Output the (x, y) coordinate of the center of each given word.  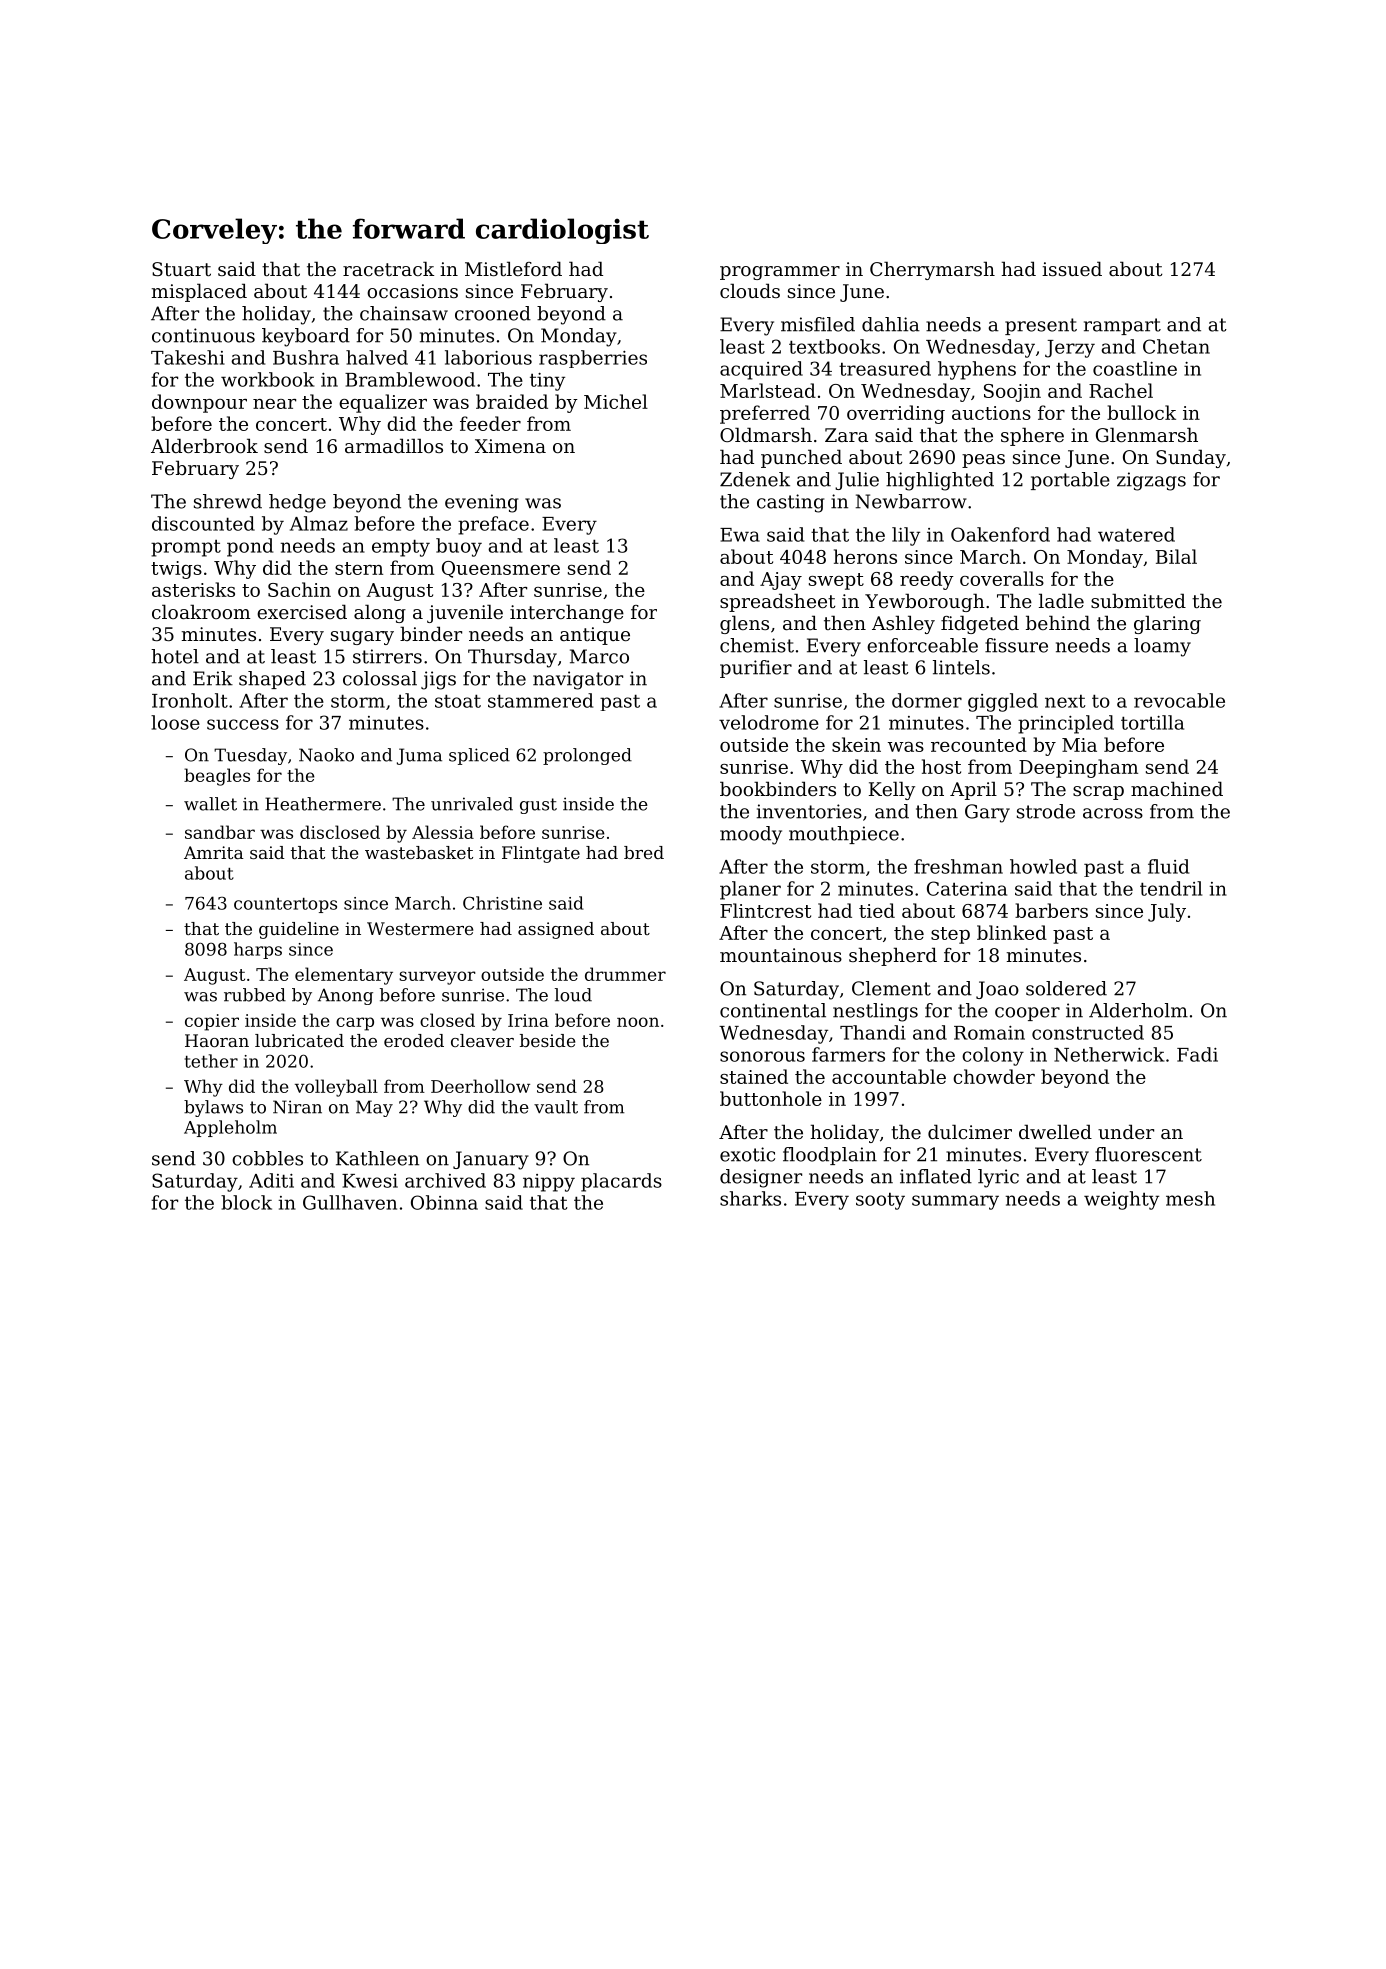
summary (955, 1202)
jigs (438, 680)
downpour (199, 403)
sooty (880, 1201)
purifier (756, 669)
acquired (761, 370)
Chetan (1176, 346)
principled (1066, 724)
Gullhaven (350, 1202)
